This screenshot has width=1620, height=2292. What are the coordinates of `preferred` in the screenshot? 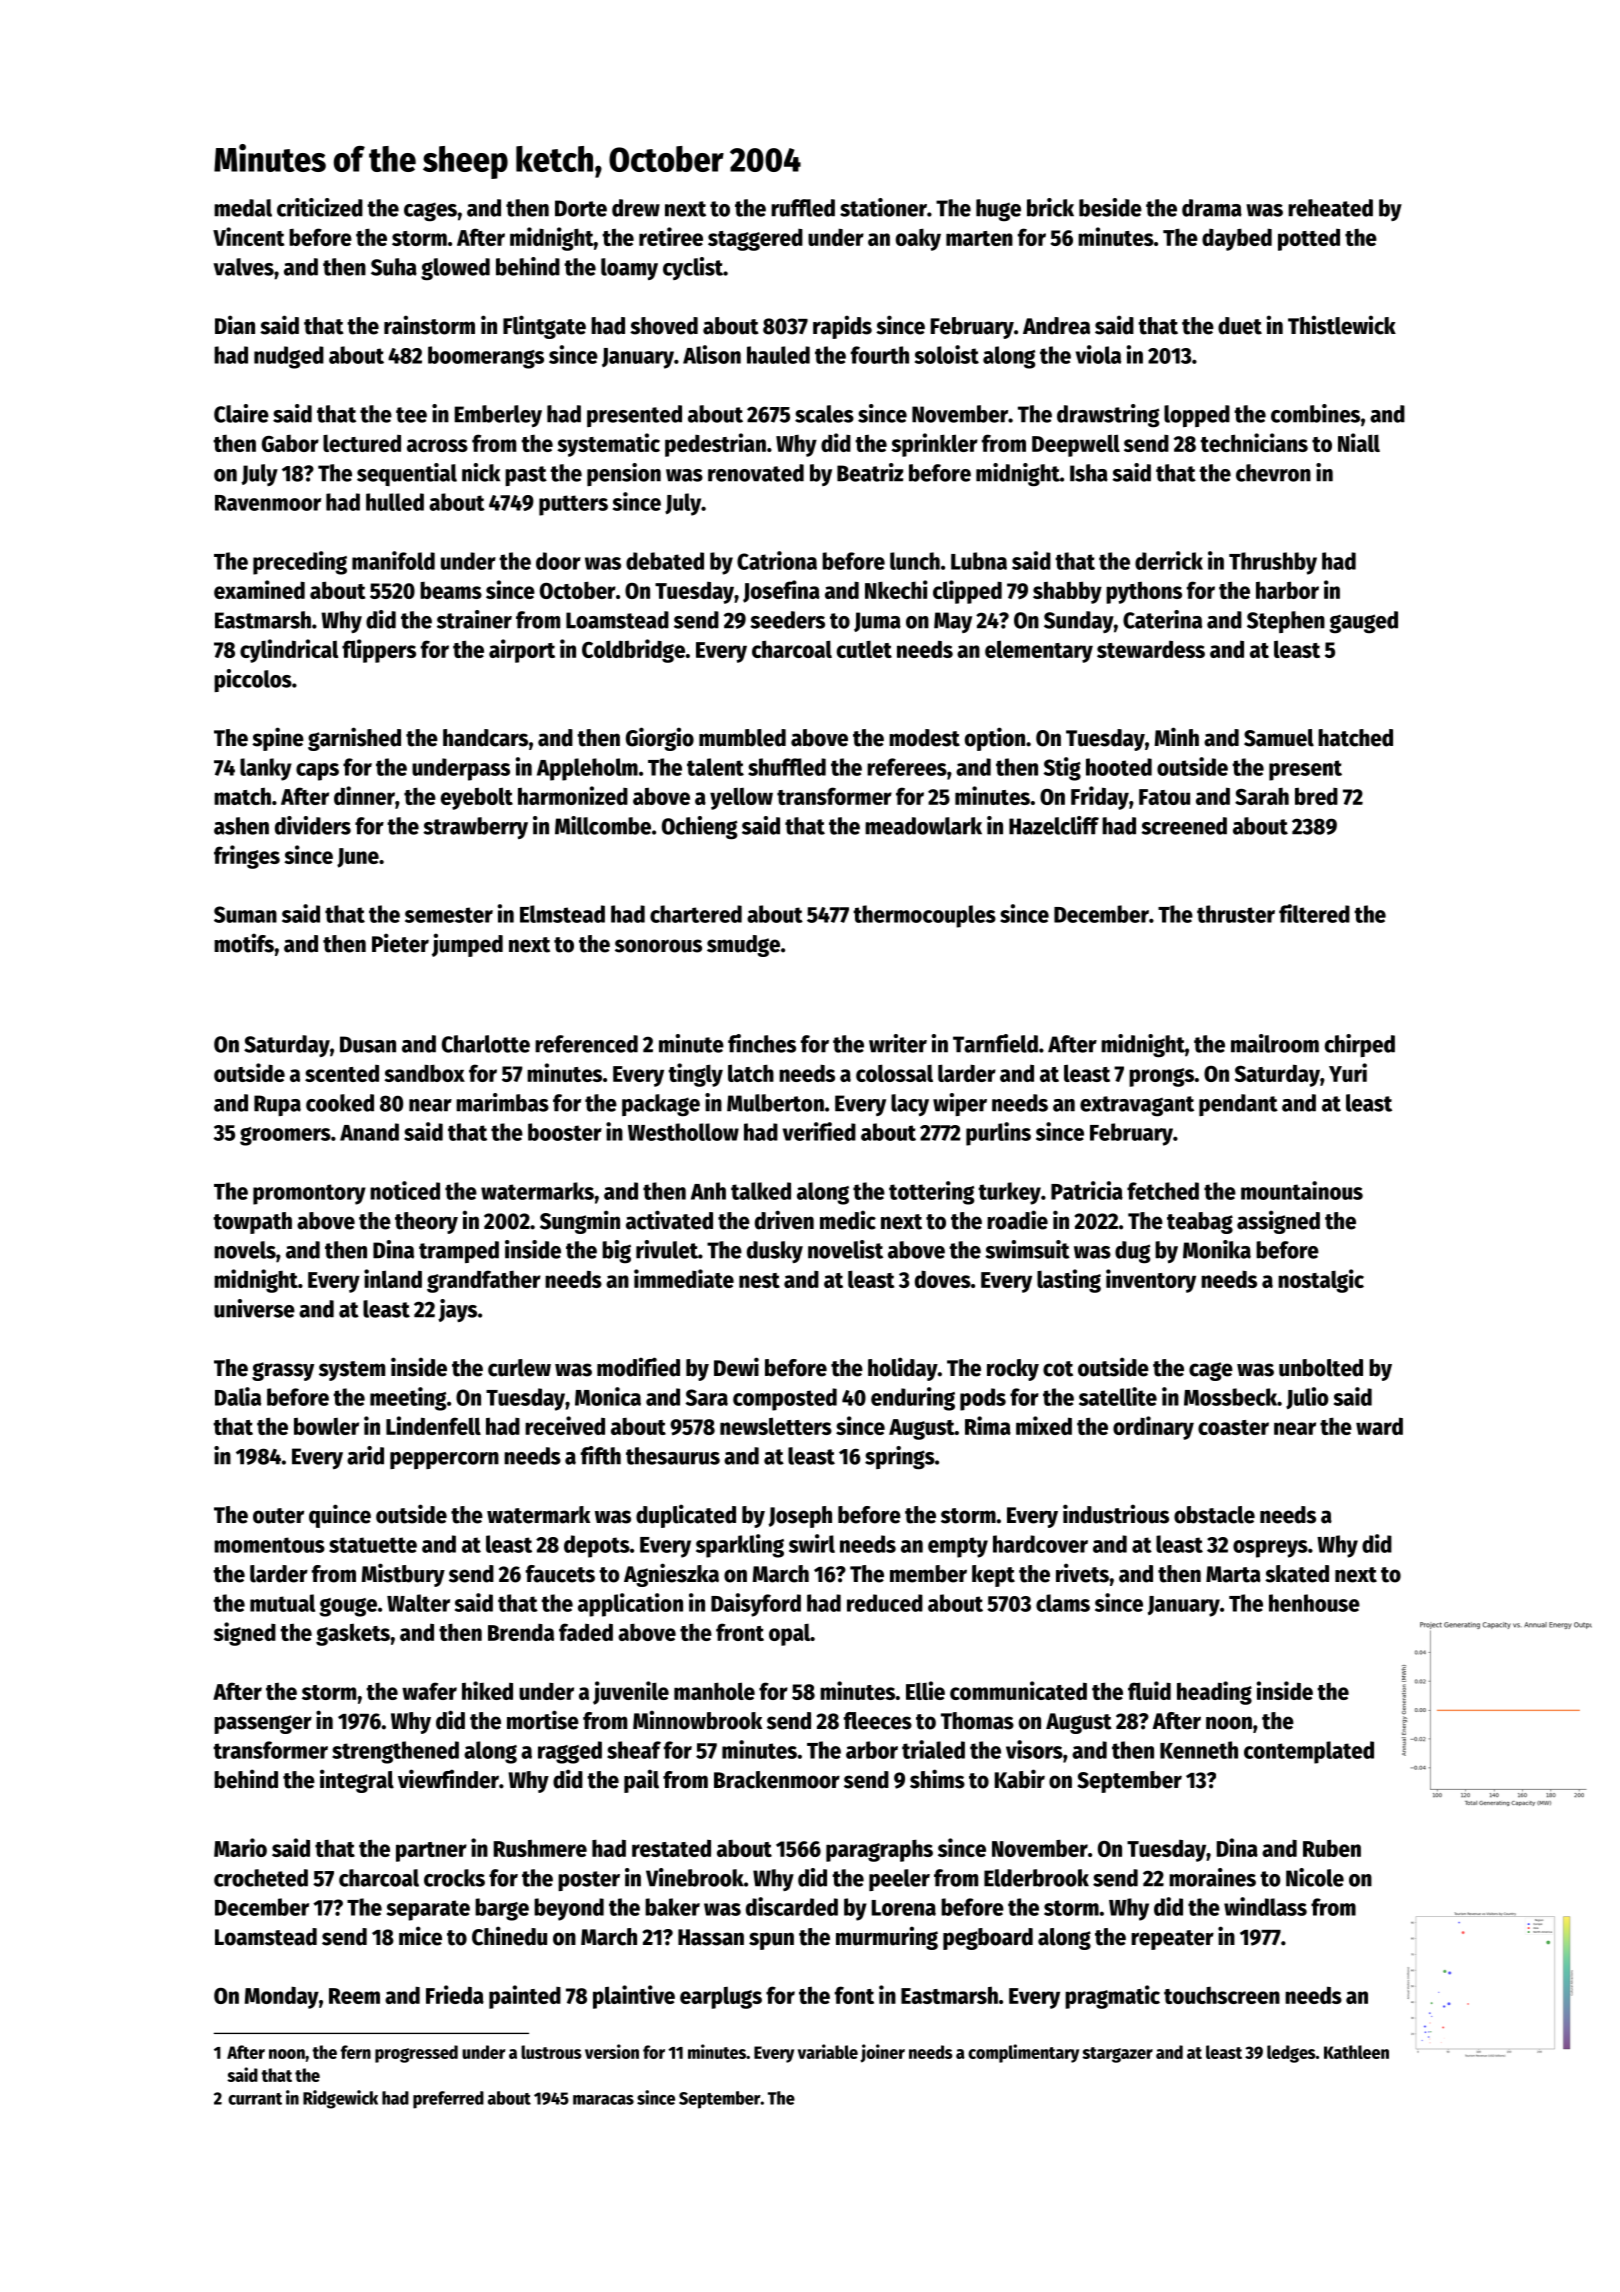 It's located at (448, 2100).
